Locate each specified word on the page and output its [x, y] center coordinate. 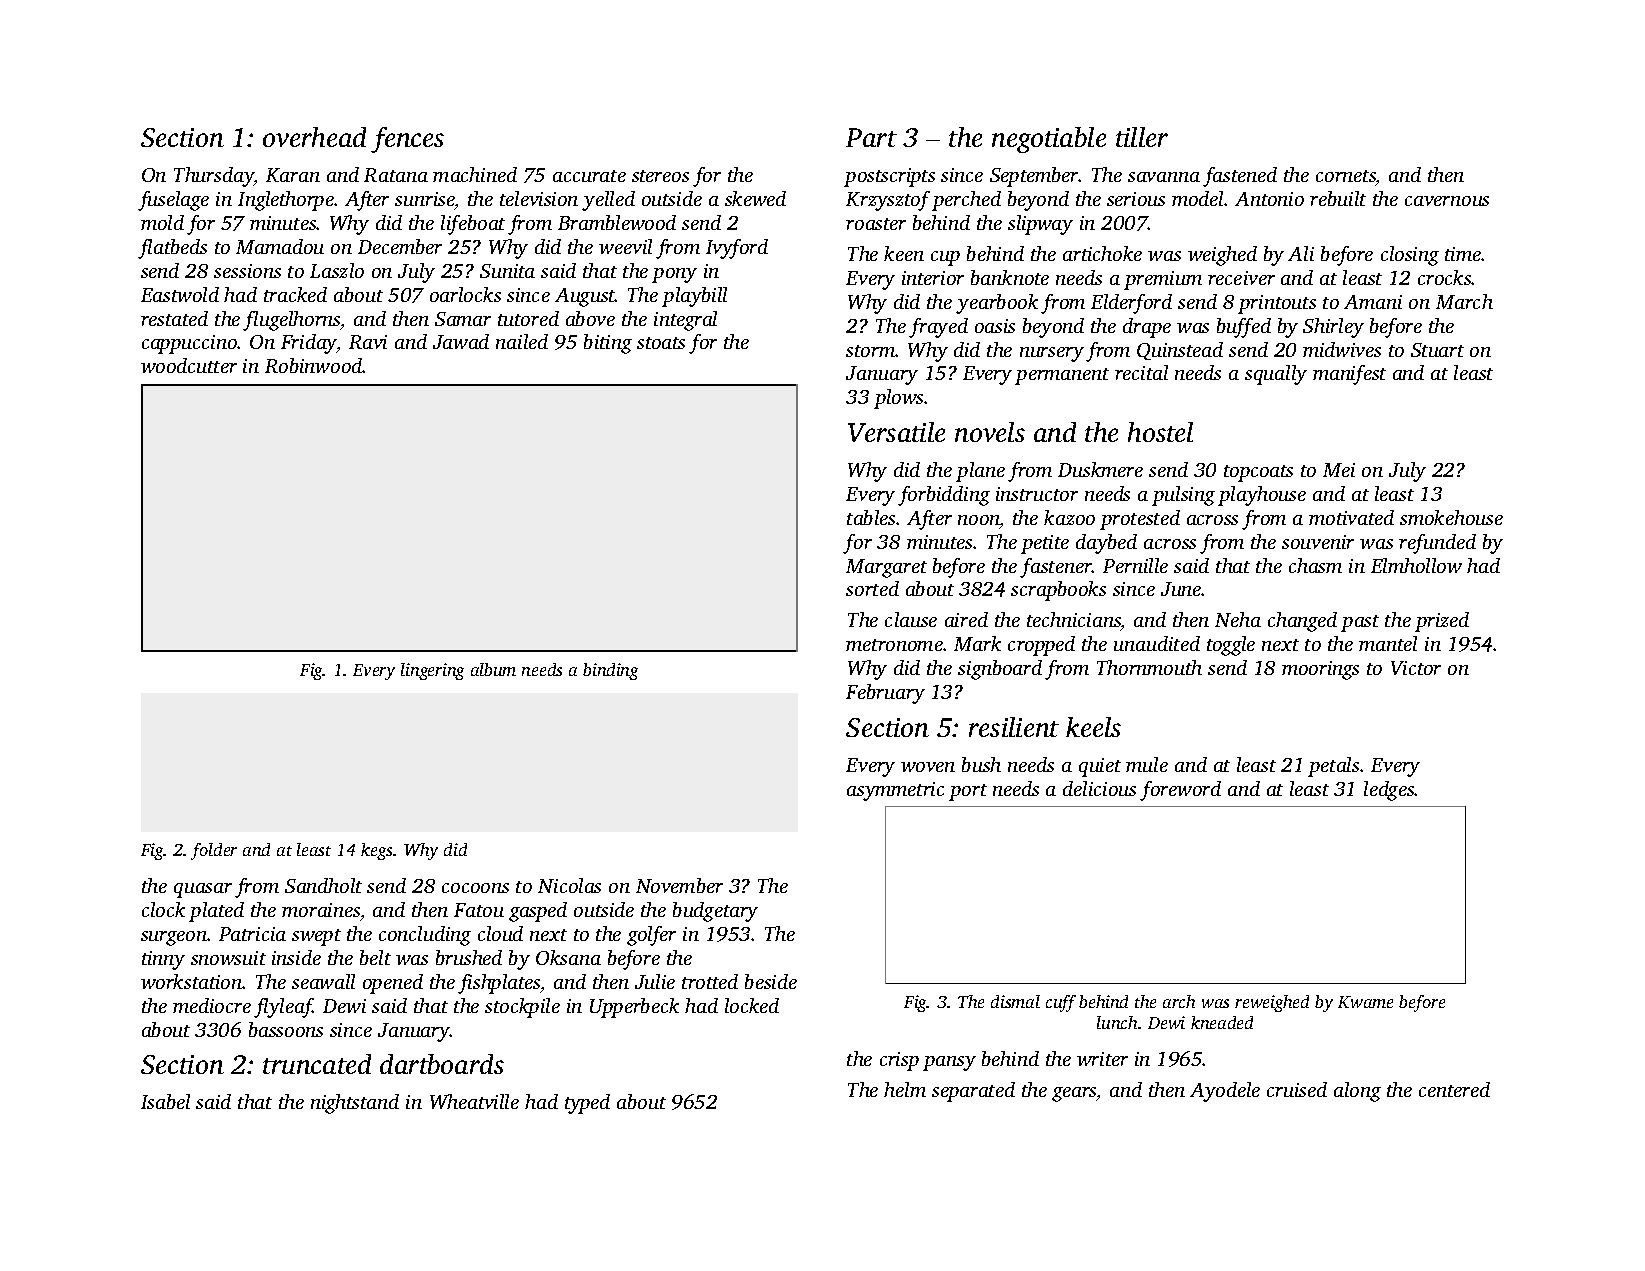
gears [1074, 1094]
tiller [1142, 137]
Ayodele [1225, 1092]
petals [1333, 767]
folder [214, 851]
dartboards [442, 1064]
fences [407, 140]
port [968, 792]
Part [871, 137]
